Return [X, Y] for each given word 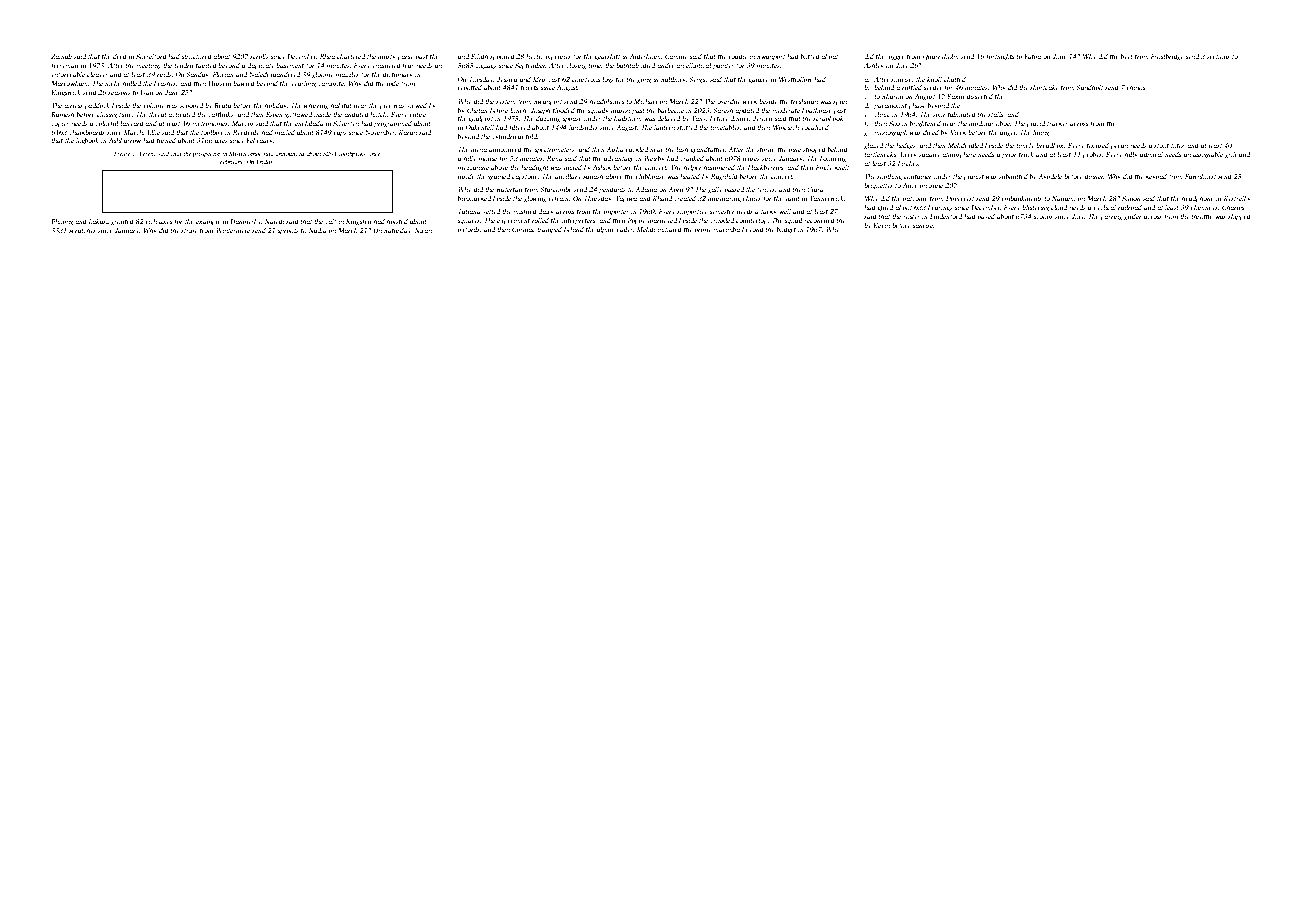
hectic [534, 56]
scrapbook [828, 119]
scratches [82, 230]
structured [196, 56]
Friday [264, 162]
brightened [925, 124]
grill [1231, 155]
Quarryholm [941, 57]
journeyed [662, 221]
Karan [408, 132]
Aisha [615, 149]
